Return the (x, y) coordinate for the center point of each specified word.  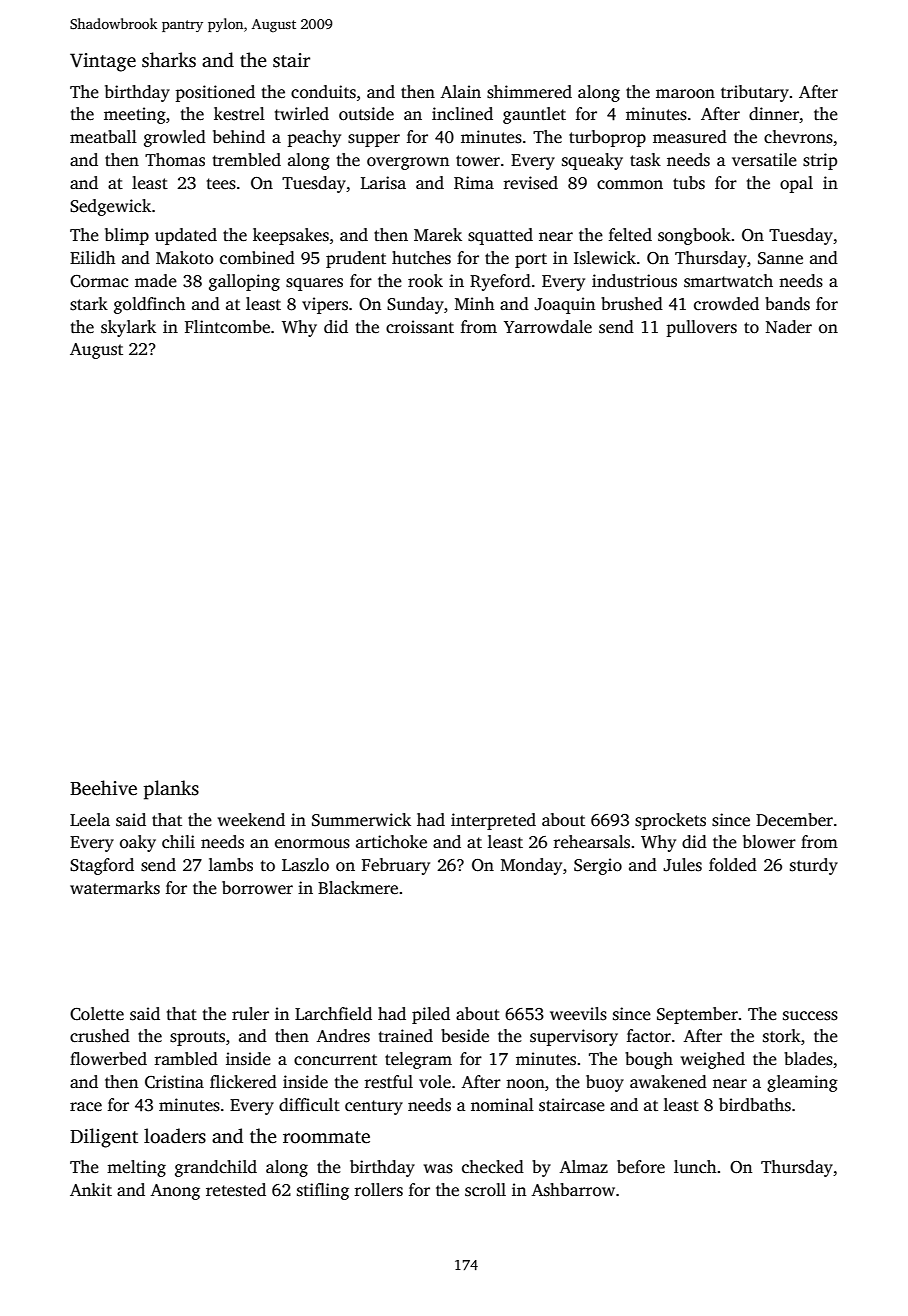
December (794, 820)
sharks (169, 60)
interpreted (493, 821)
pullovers (702, 328)
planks (171, 790)
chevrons (798, 137)
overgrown (408, 163)
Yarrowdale (548, 327)
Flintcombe (227, 327)
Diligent (104, 1138)
